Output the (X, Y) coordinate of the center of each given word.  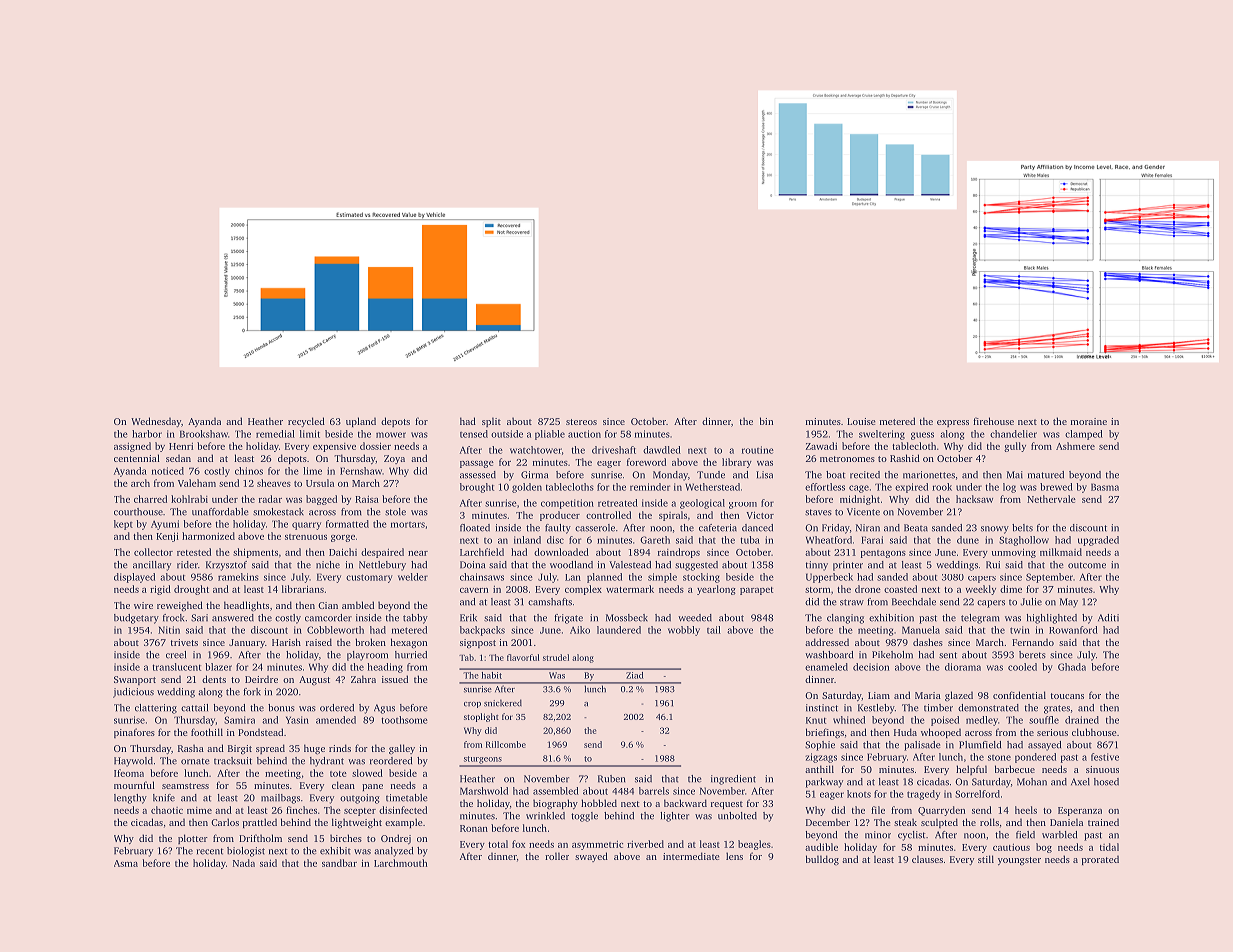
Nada (244, 863)
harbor (147, 434)
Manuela (921, 630)
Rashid (905, 458)
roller (557, 856)
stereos (581, 422)
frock (173, 618)
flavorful (523, 657)
